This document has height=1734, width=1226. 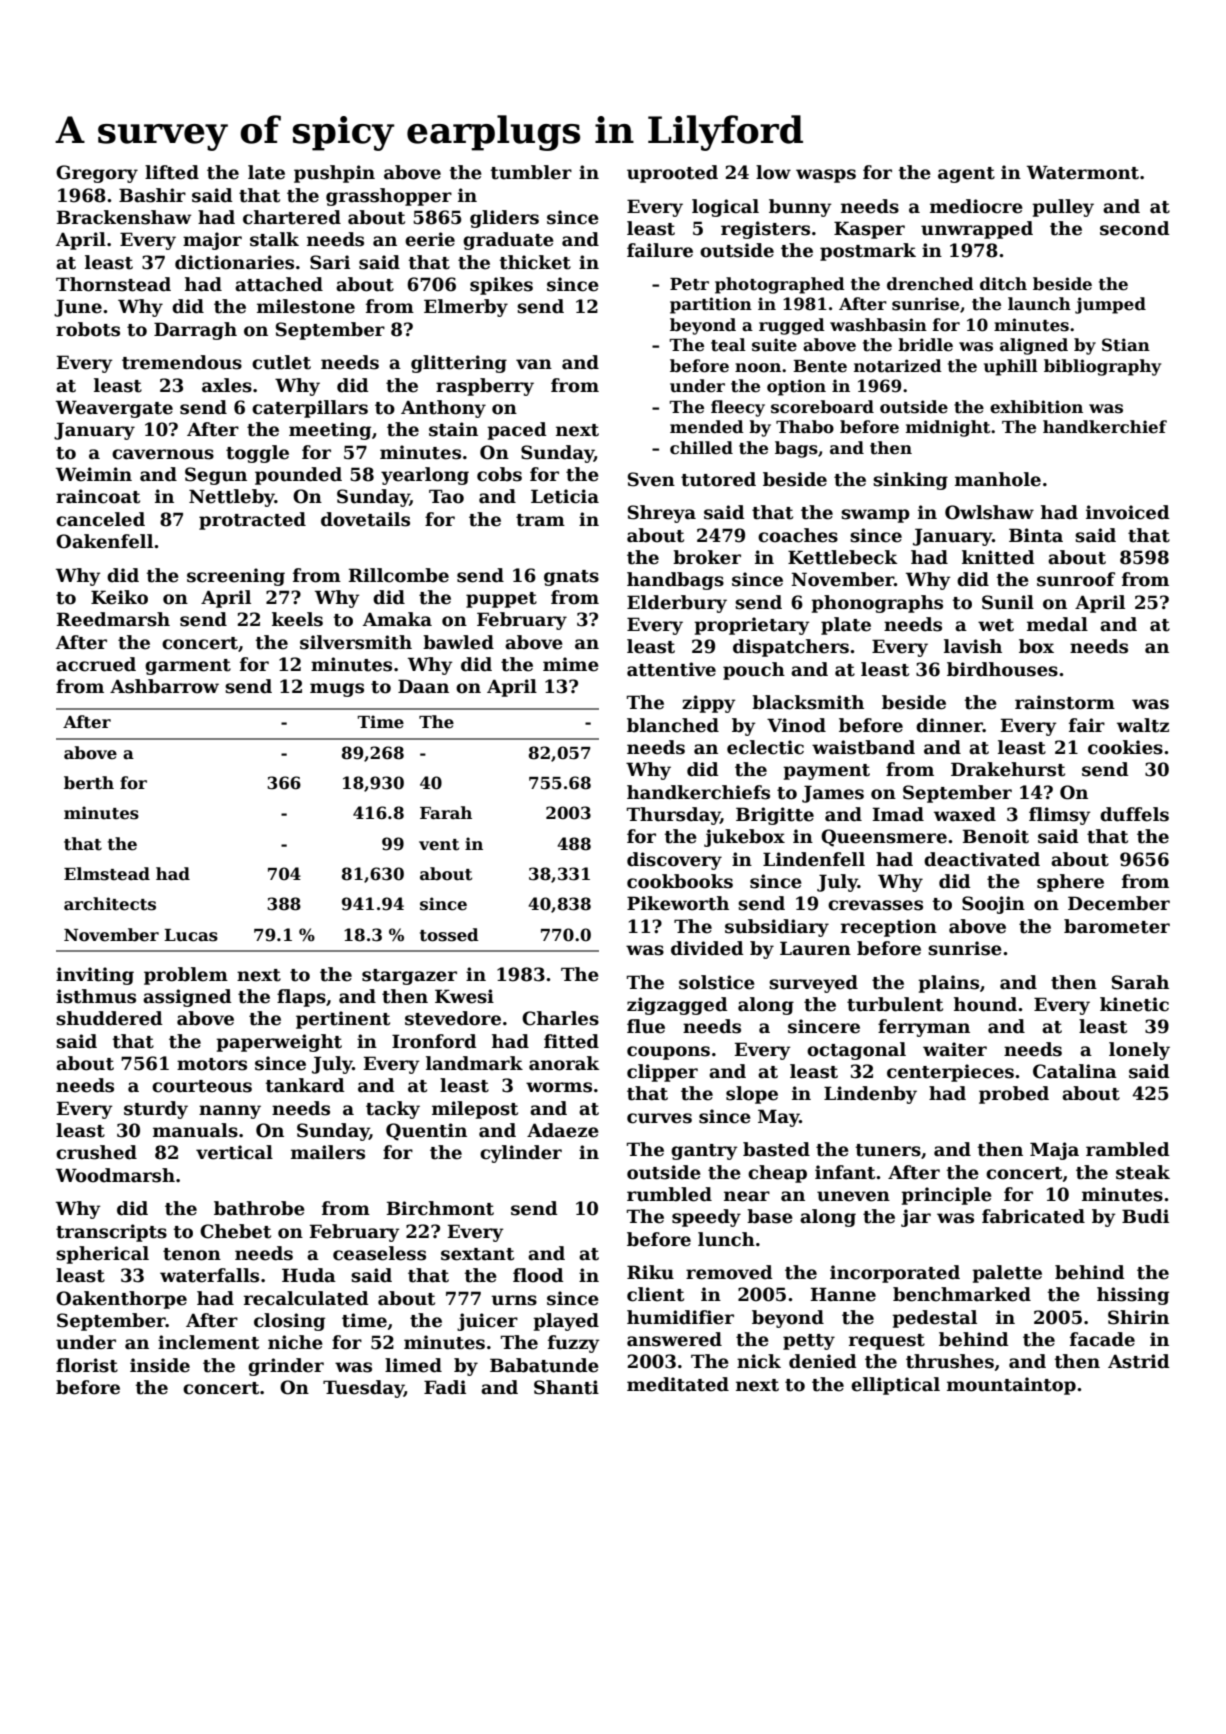 What do you see at coordinates (446, 813) in the document?
I see `Farah` at bounding box center [446, 813].
